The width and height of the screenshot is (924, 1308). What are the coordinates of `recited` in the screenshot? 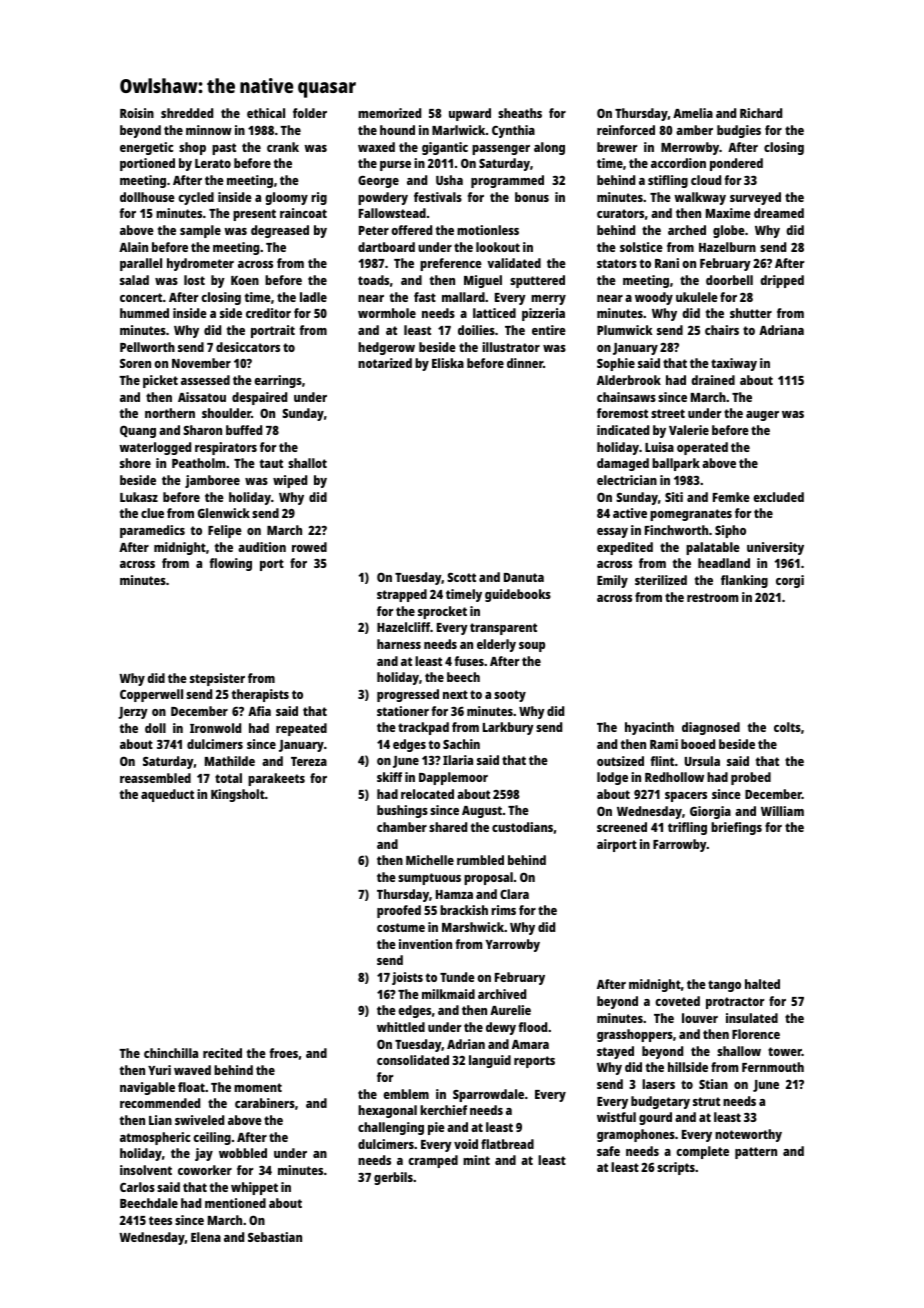 It's located at (222, 1053).
